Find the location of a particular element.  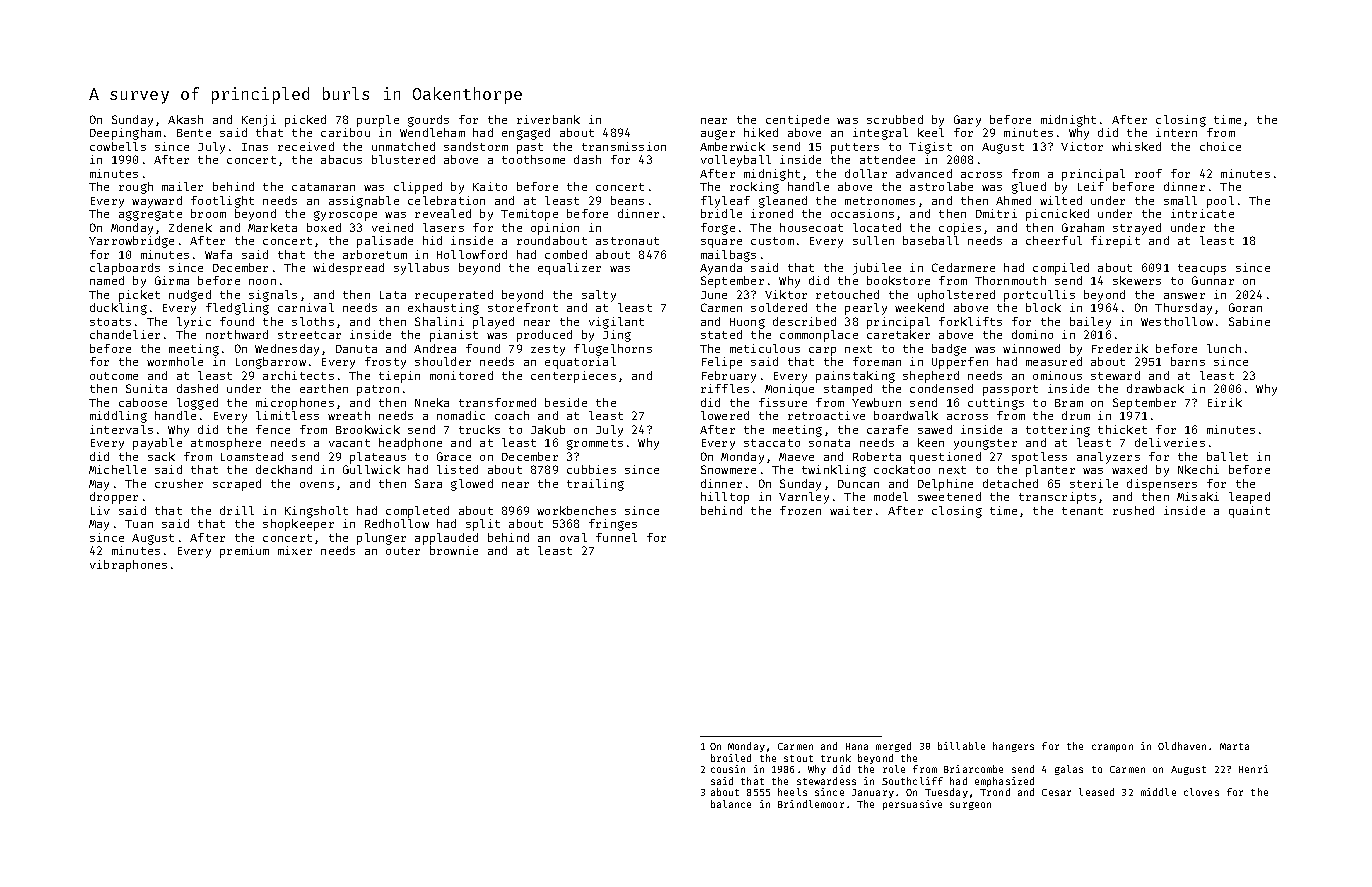

carafe is located at coordinates (887, 429).
